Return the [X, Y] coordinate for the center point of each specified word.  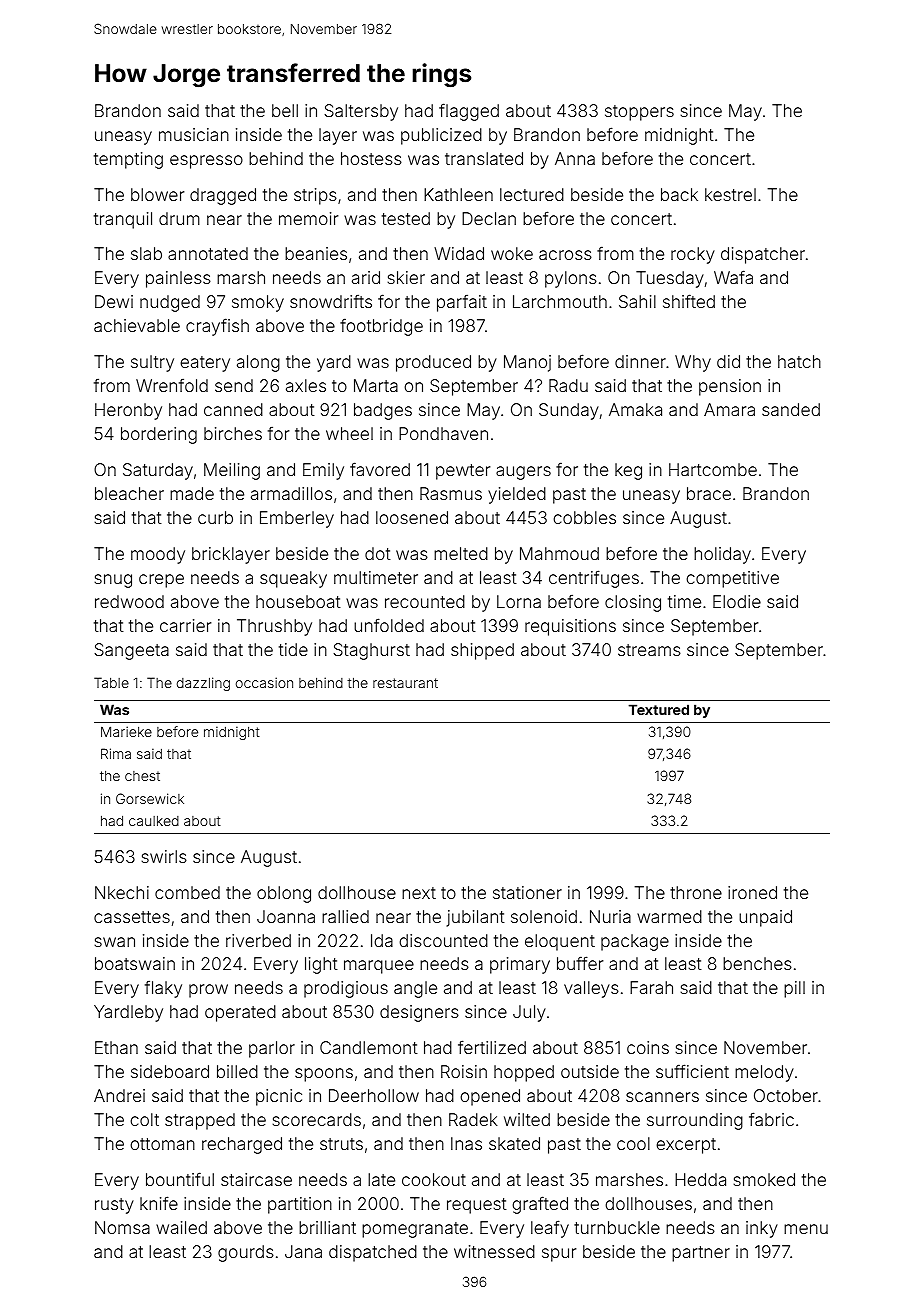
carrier [185, 625]
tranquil [123, 220]
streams [649, 650]
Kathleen [458, 194]
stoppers [639, 113]
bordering [159, 435]
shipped [482, 651]
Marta [376, 385]
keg [628, 471]
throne [696, 892]
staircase [256, 1179]
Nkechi [122, 892]
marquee [379, 967]
